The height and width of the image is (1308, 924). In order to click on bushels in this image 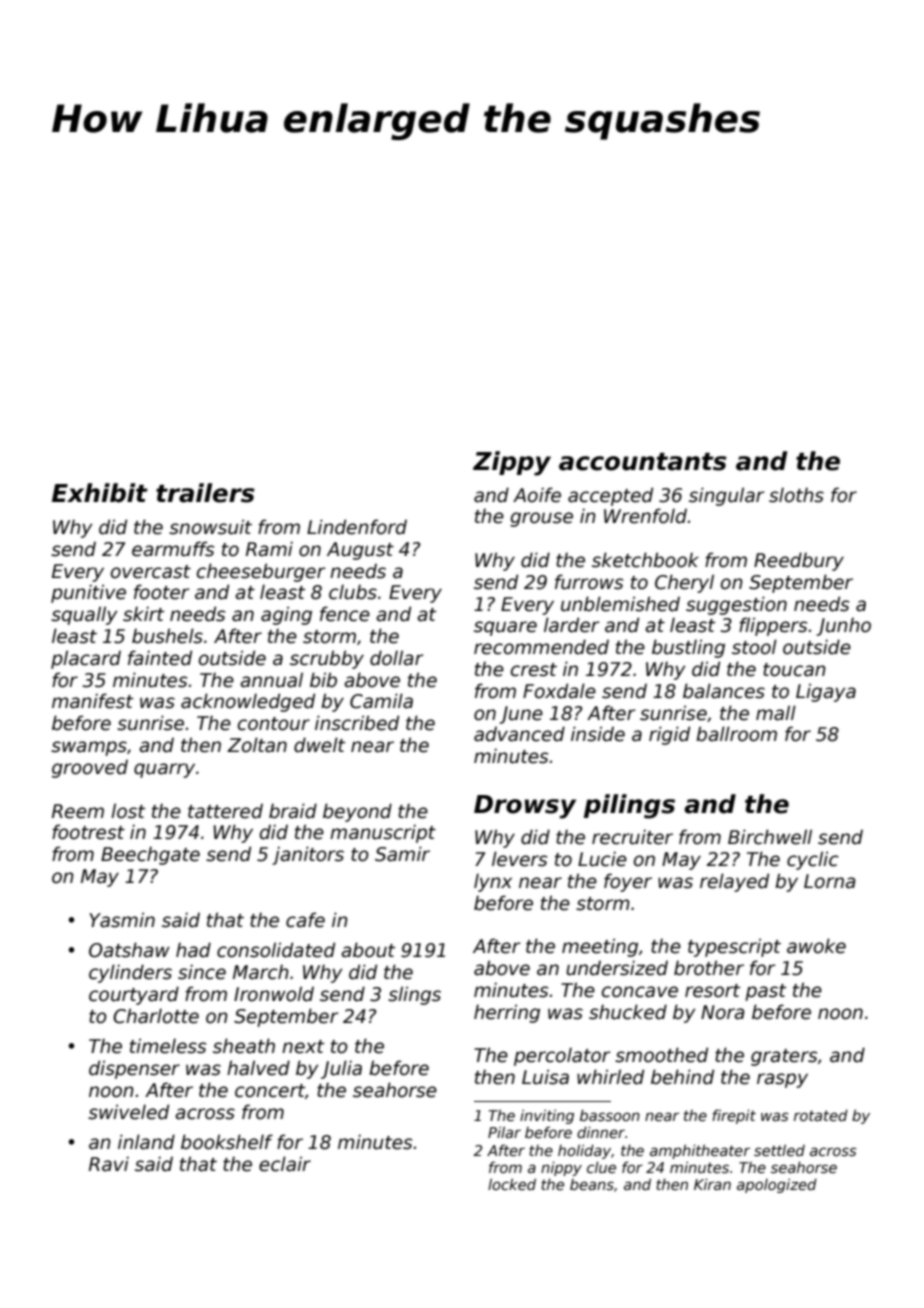, I will do `click(167, 636)`.
